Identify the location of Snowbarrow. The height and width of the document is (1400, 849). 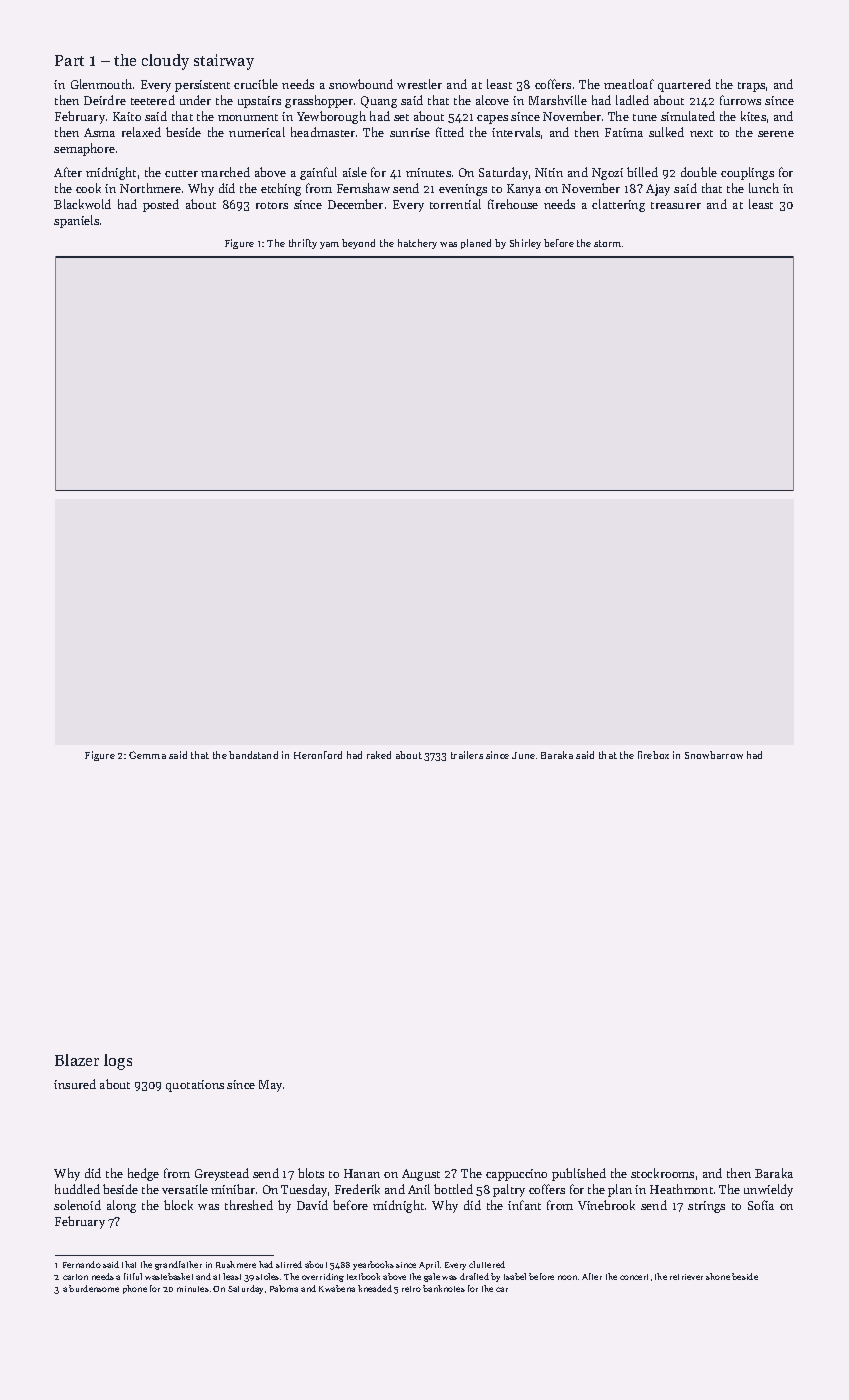
(714, 755).
